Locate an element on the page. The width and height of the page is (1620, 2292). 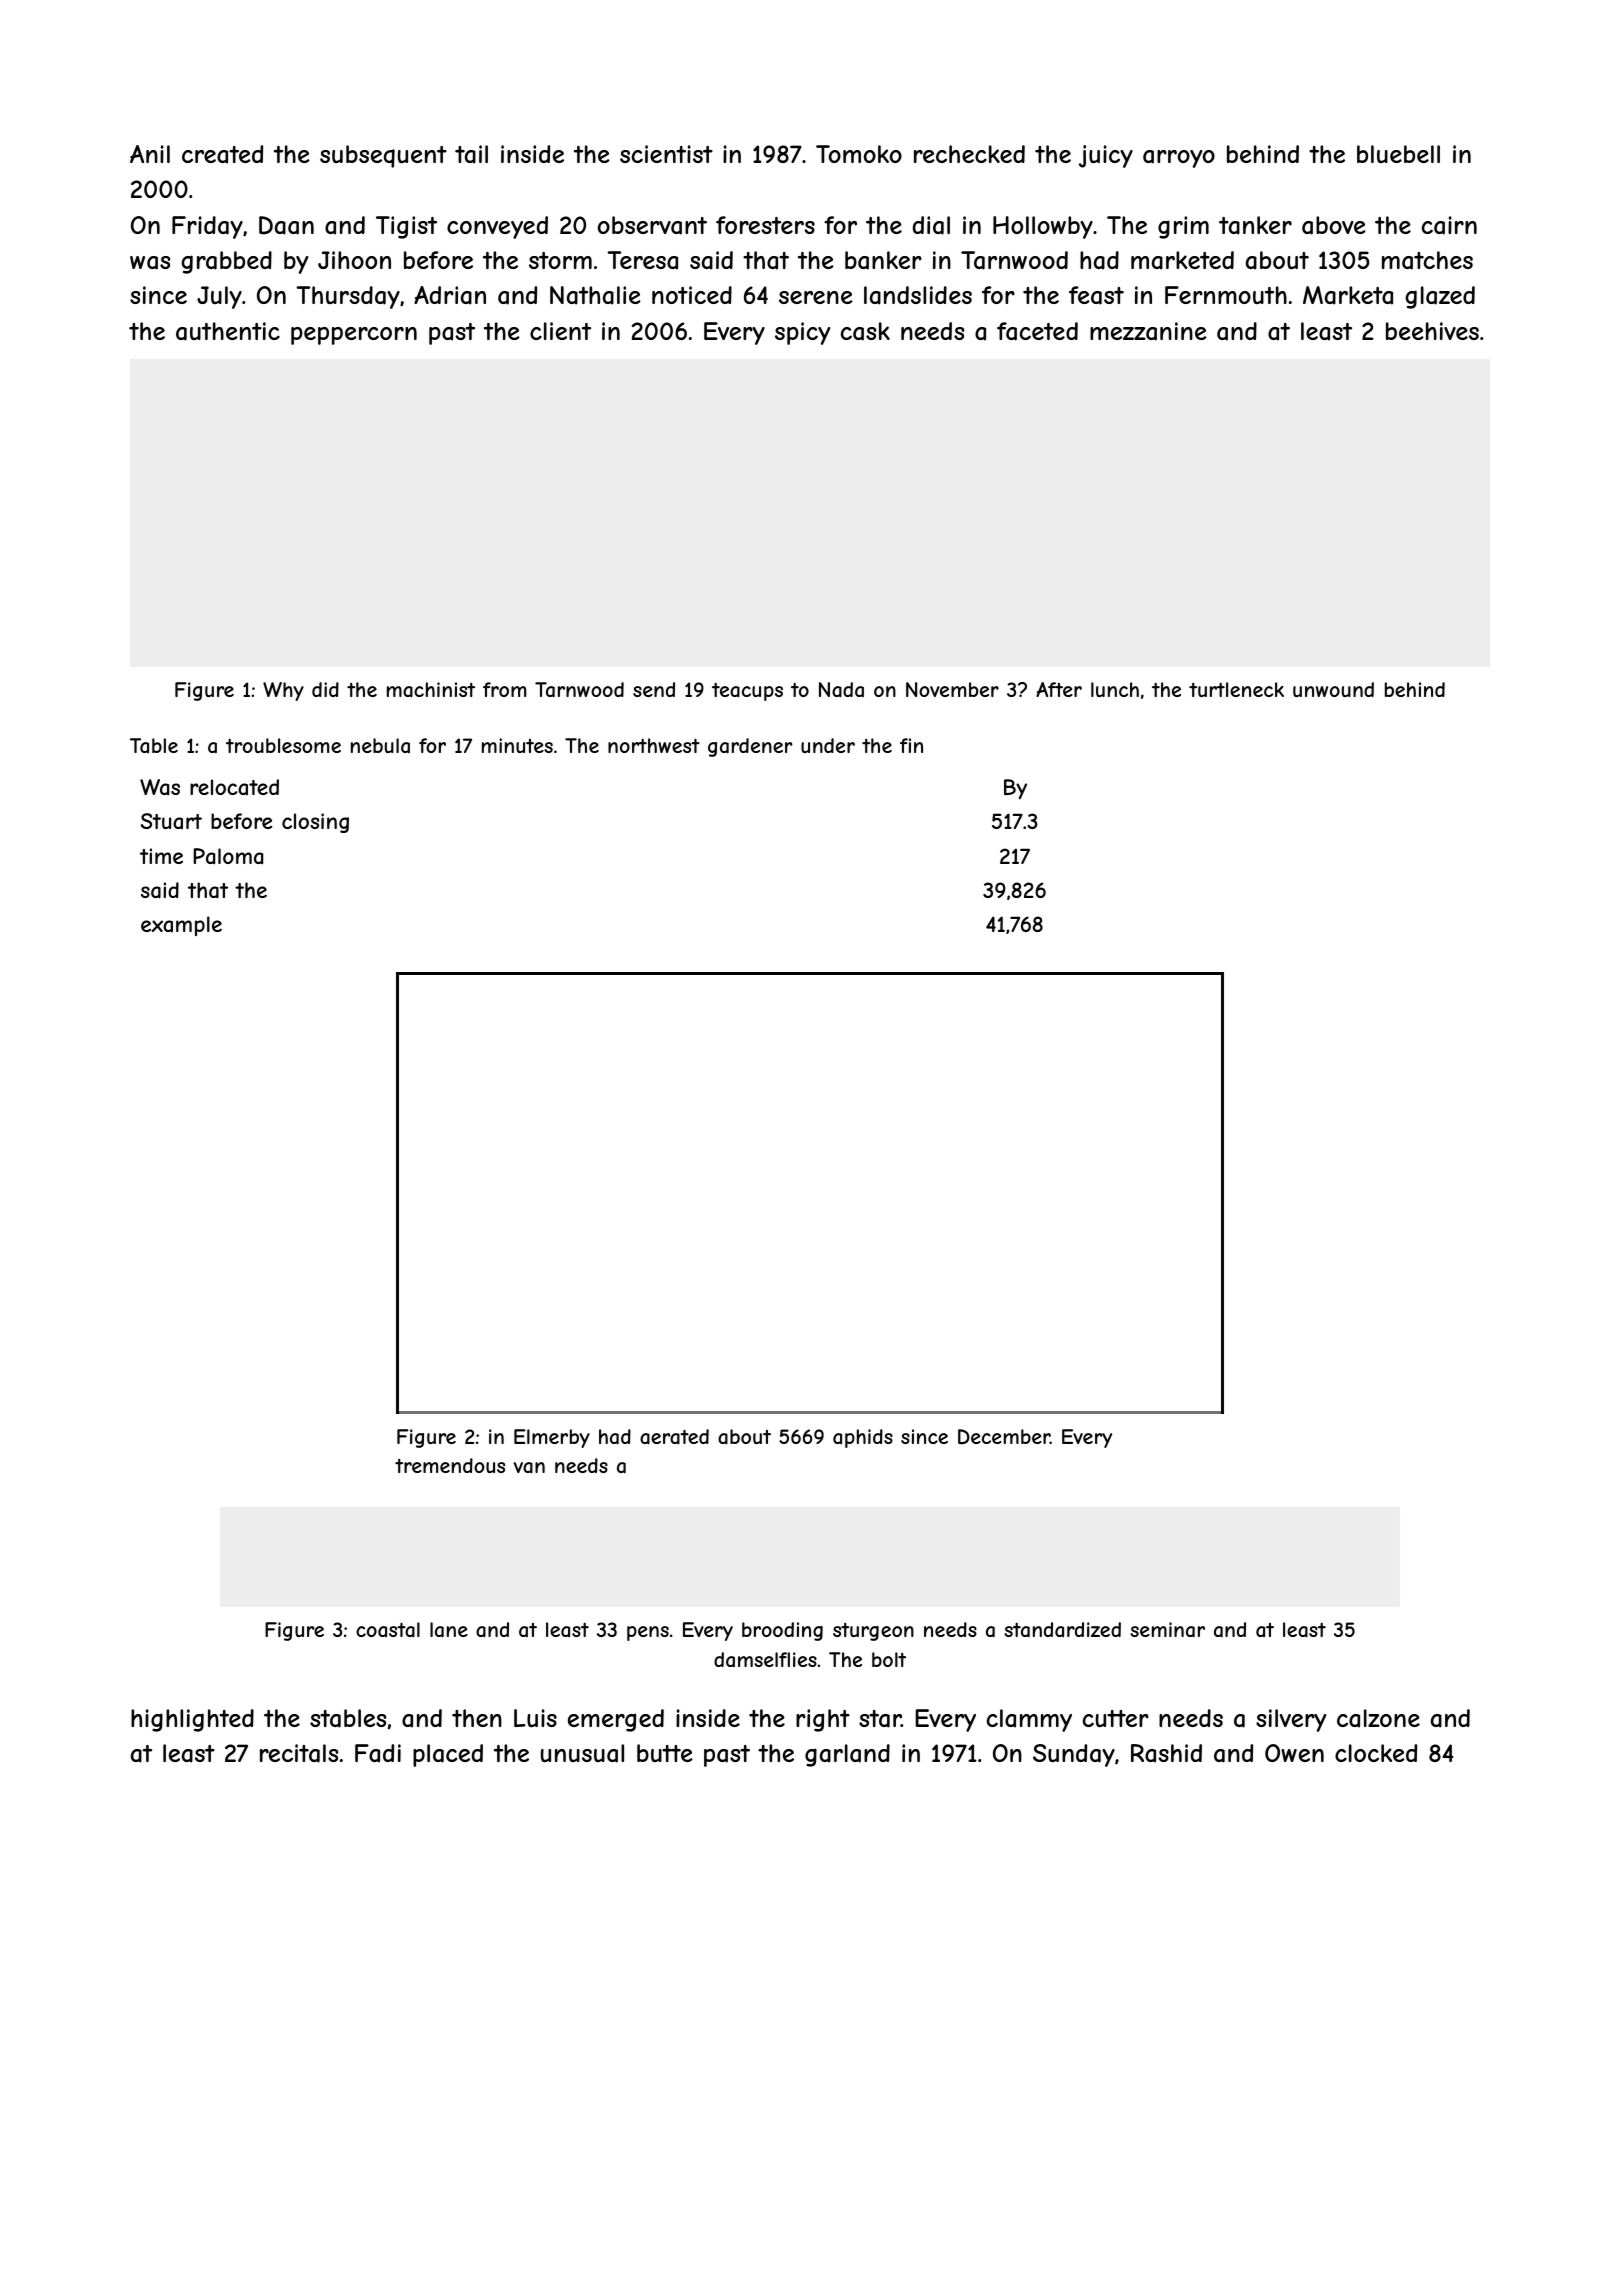
unwound is located at coordinates (1333, 689).
